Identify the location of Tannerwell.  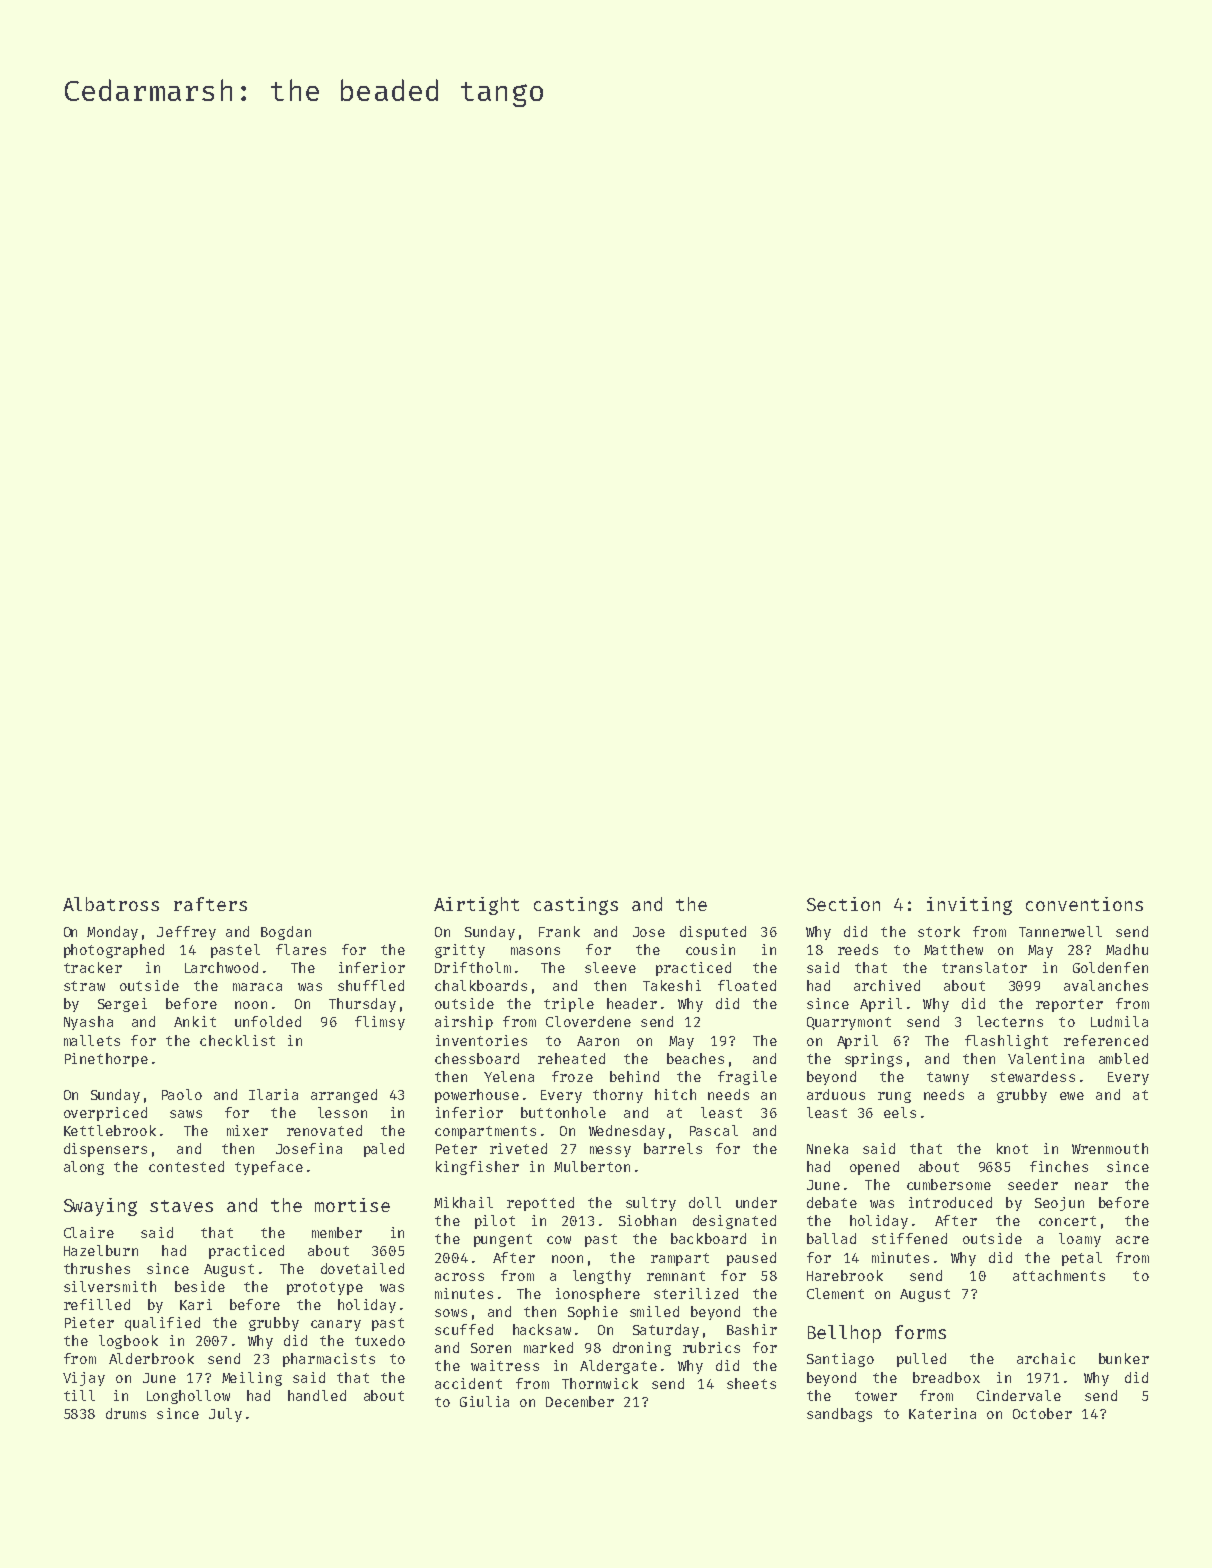
(1060, 931).
